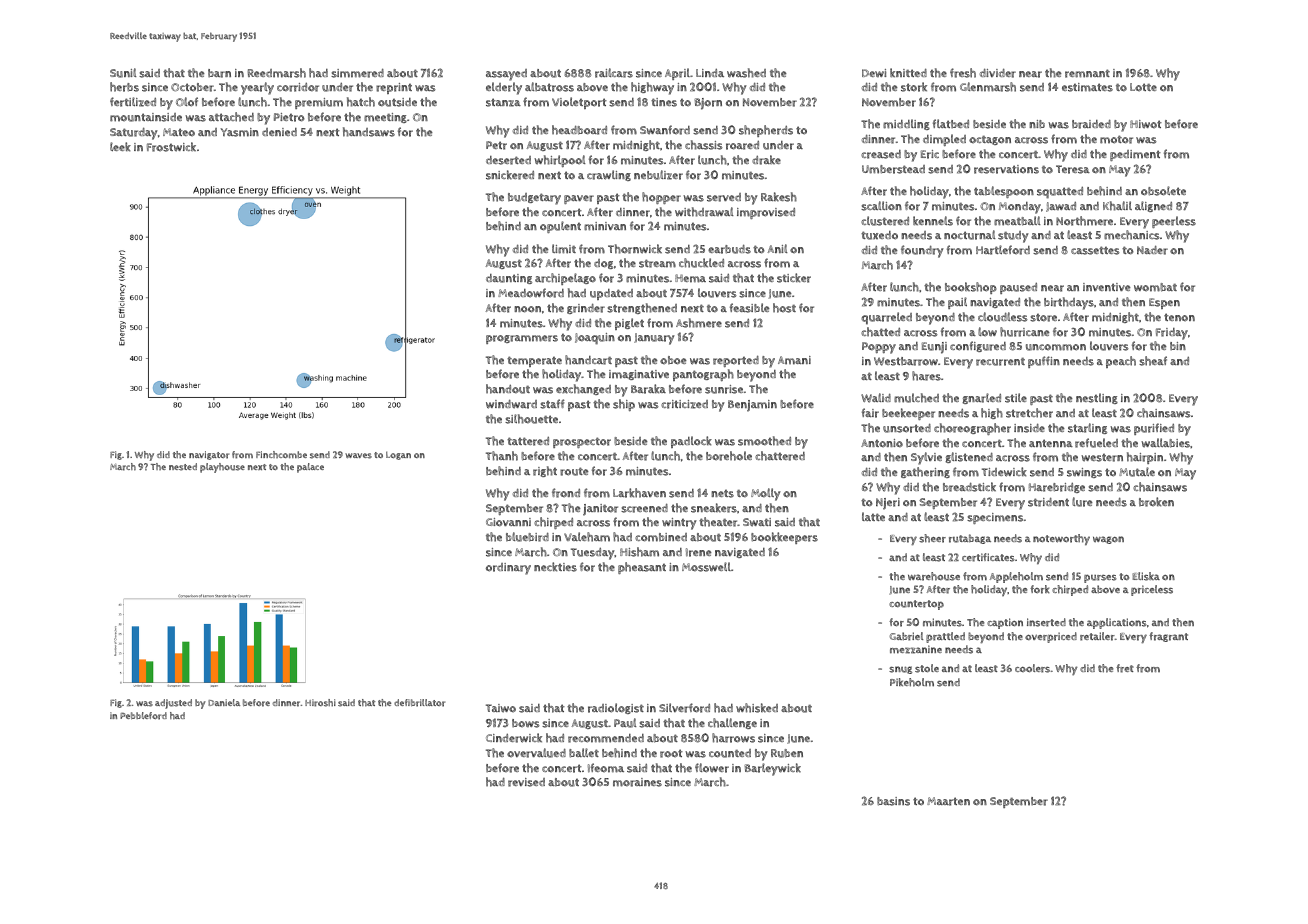 The image size is (1308, 924). Describe the element at coordinates (143, 716) in the screenshot. I see `Pebbleford` at that location.
